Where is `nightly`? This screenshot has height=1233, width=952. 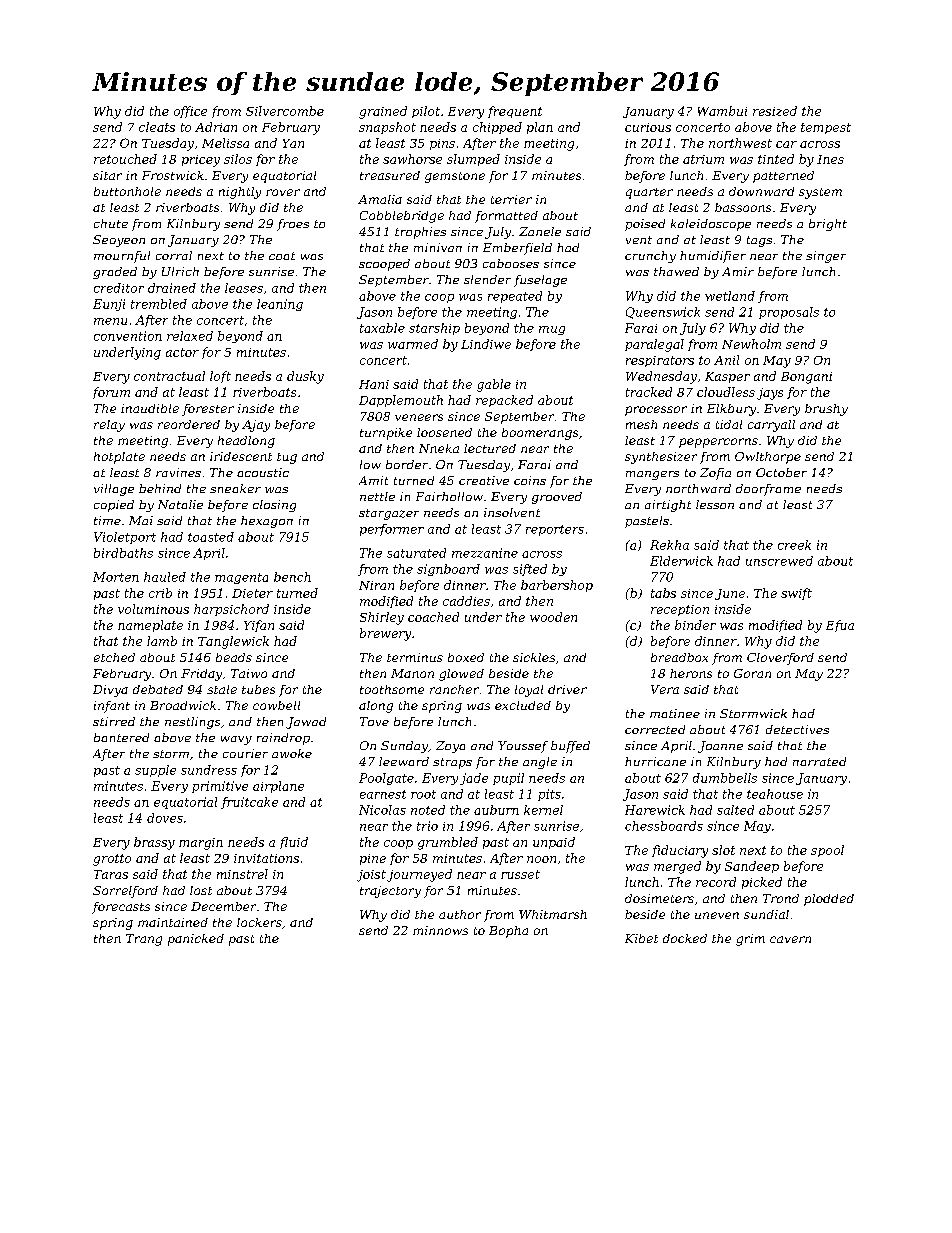
nightly is located at coordinates (240, 193).
